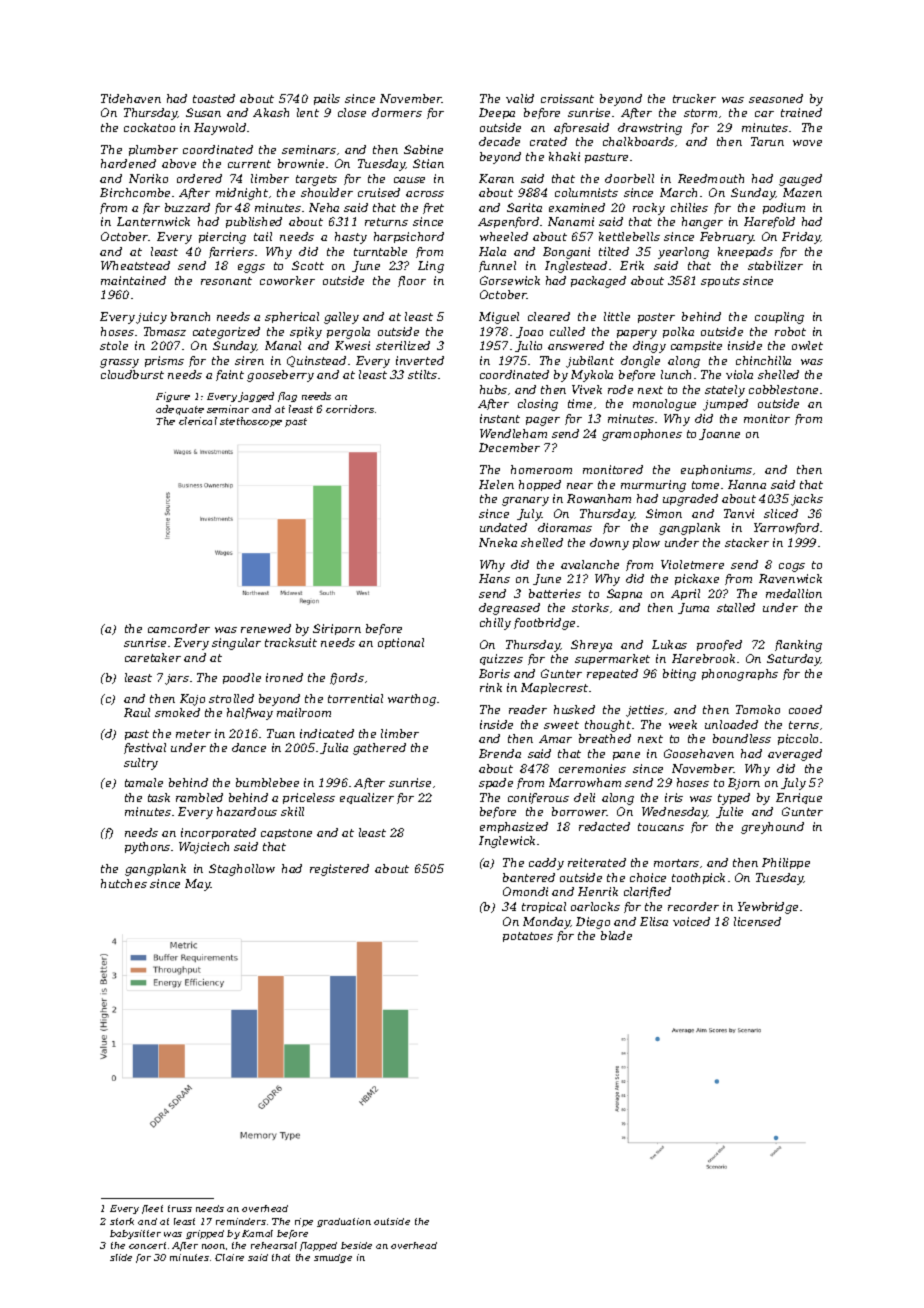 This page has width=924, height=1308. What do you see at coordinates (616, 935) in the page?
I see `blade` at bounding box center [616, 935].
